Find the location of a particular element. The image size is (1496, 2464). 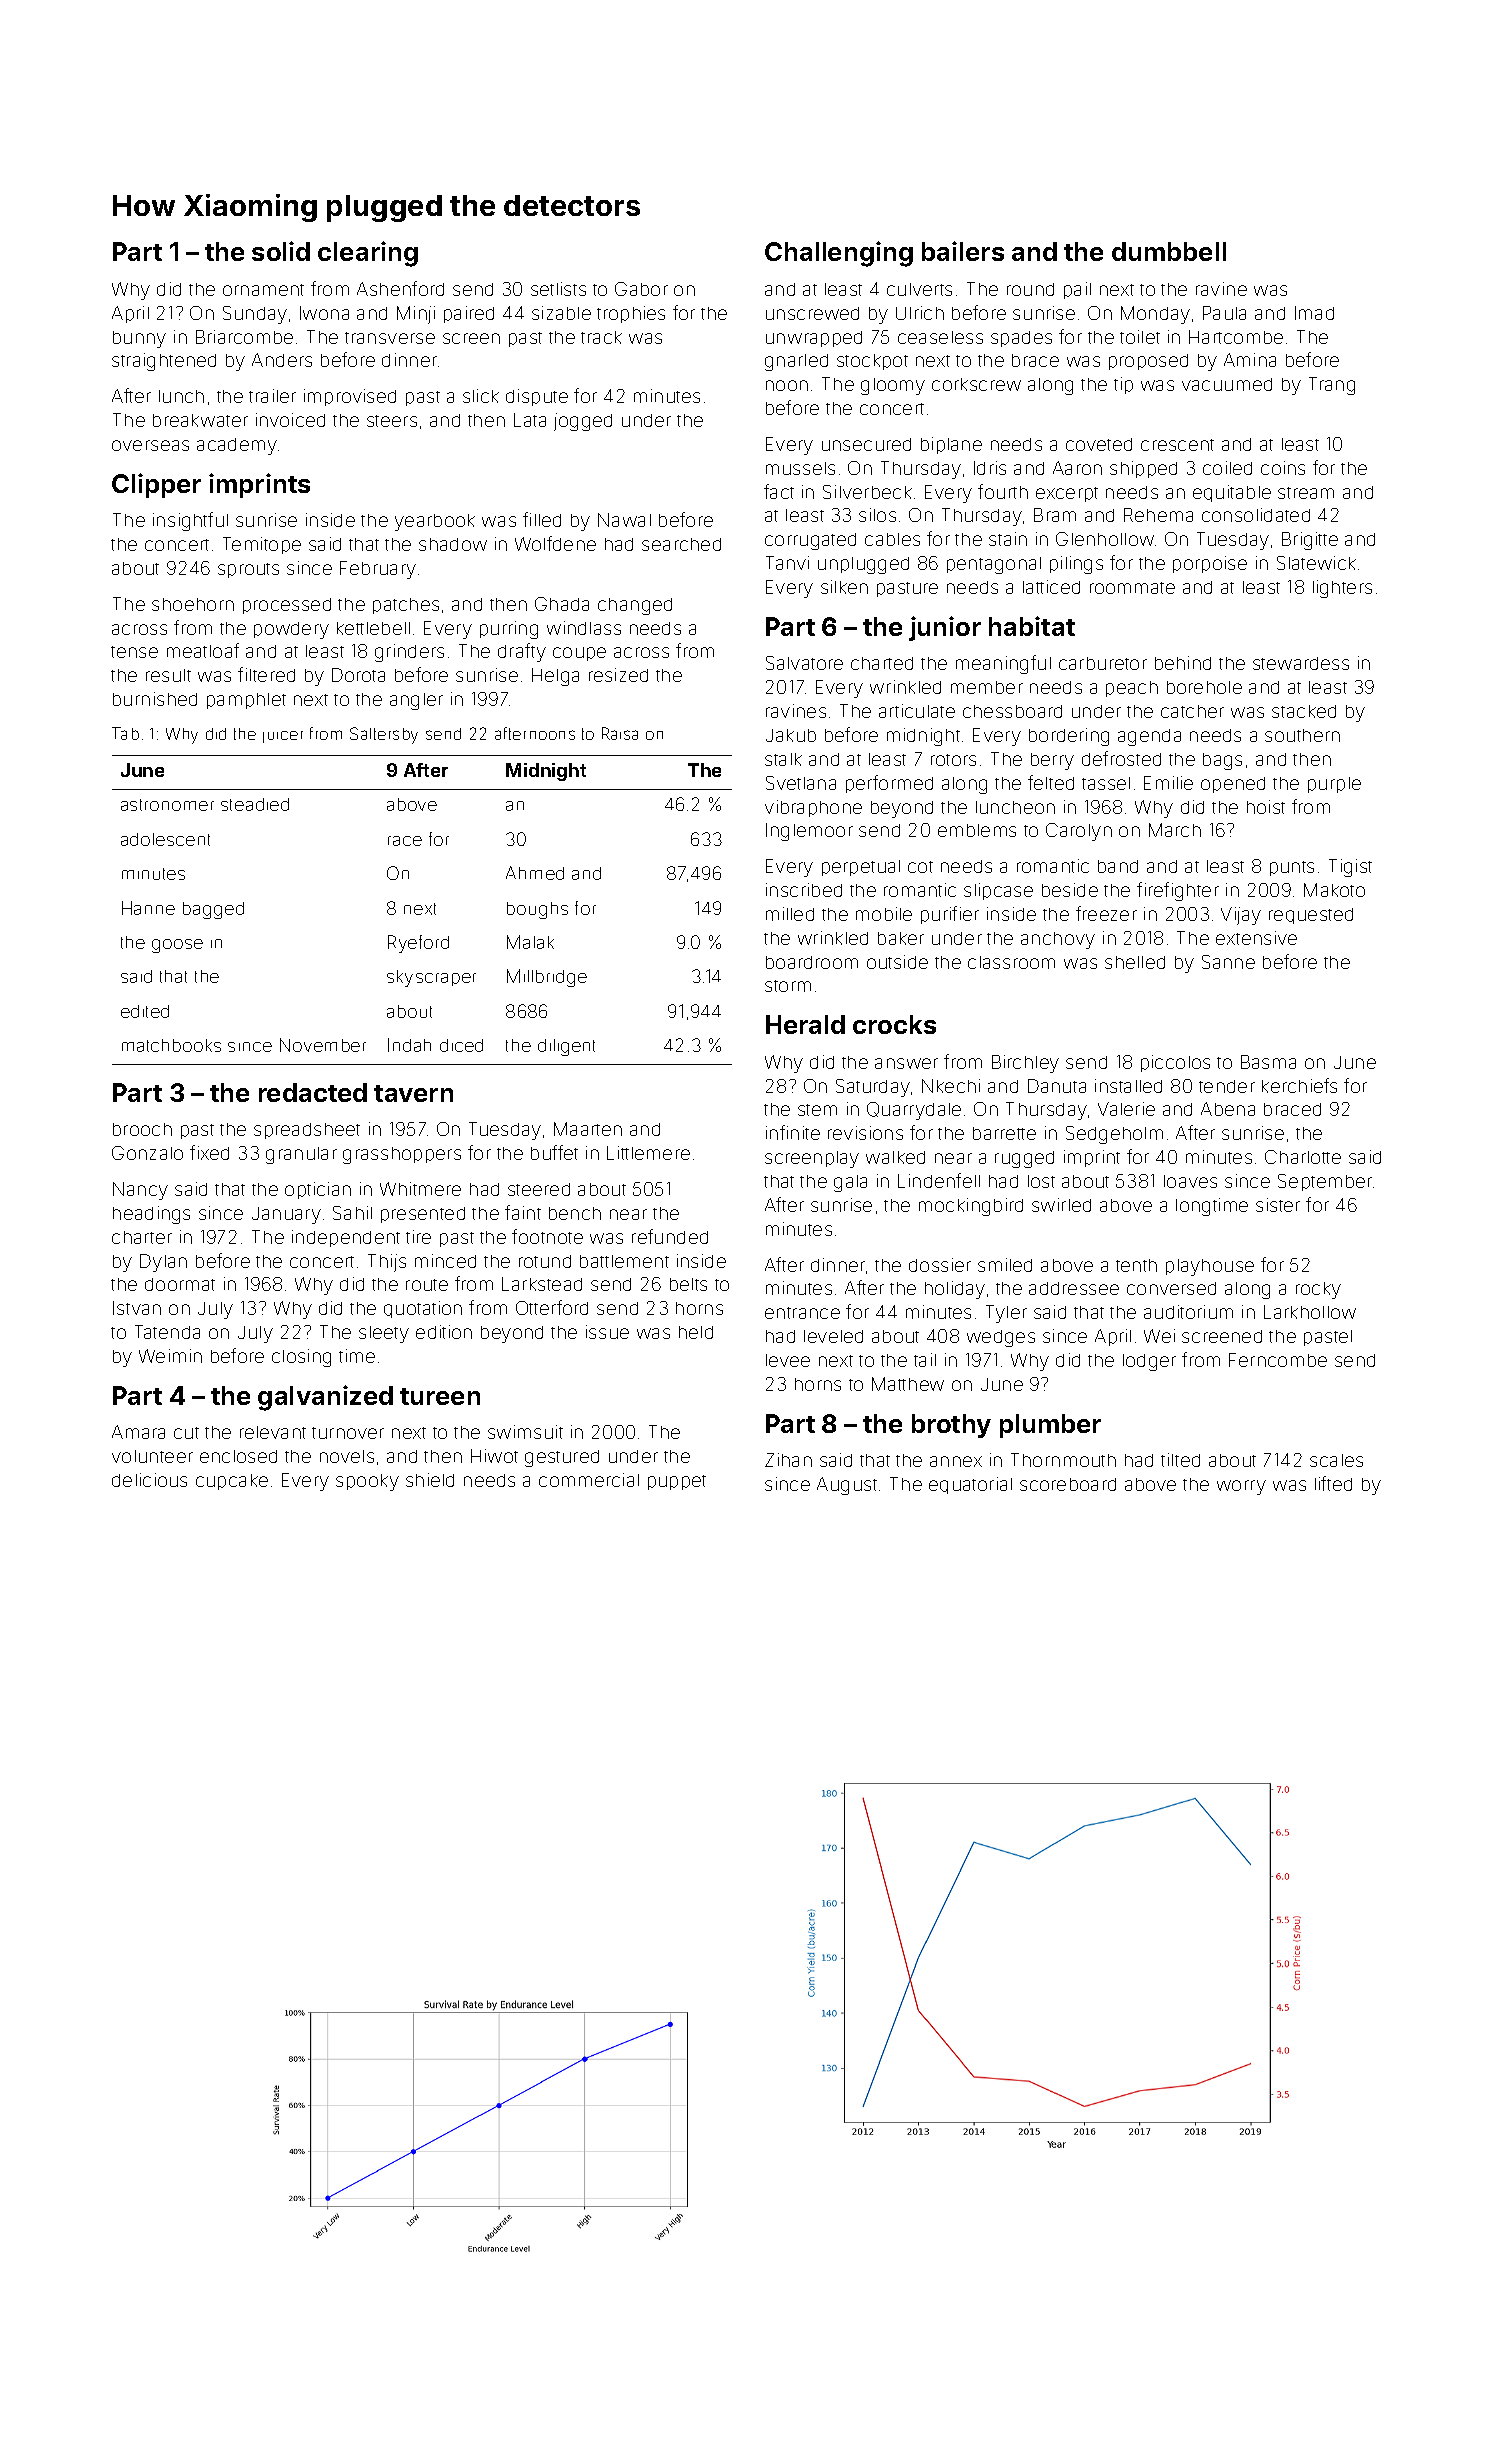

clearing is located at coordinates (368, 254).
